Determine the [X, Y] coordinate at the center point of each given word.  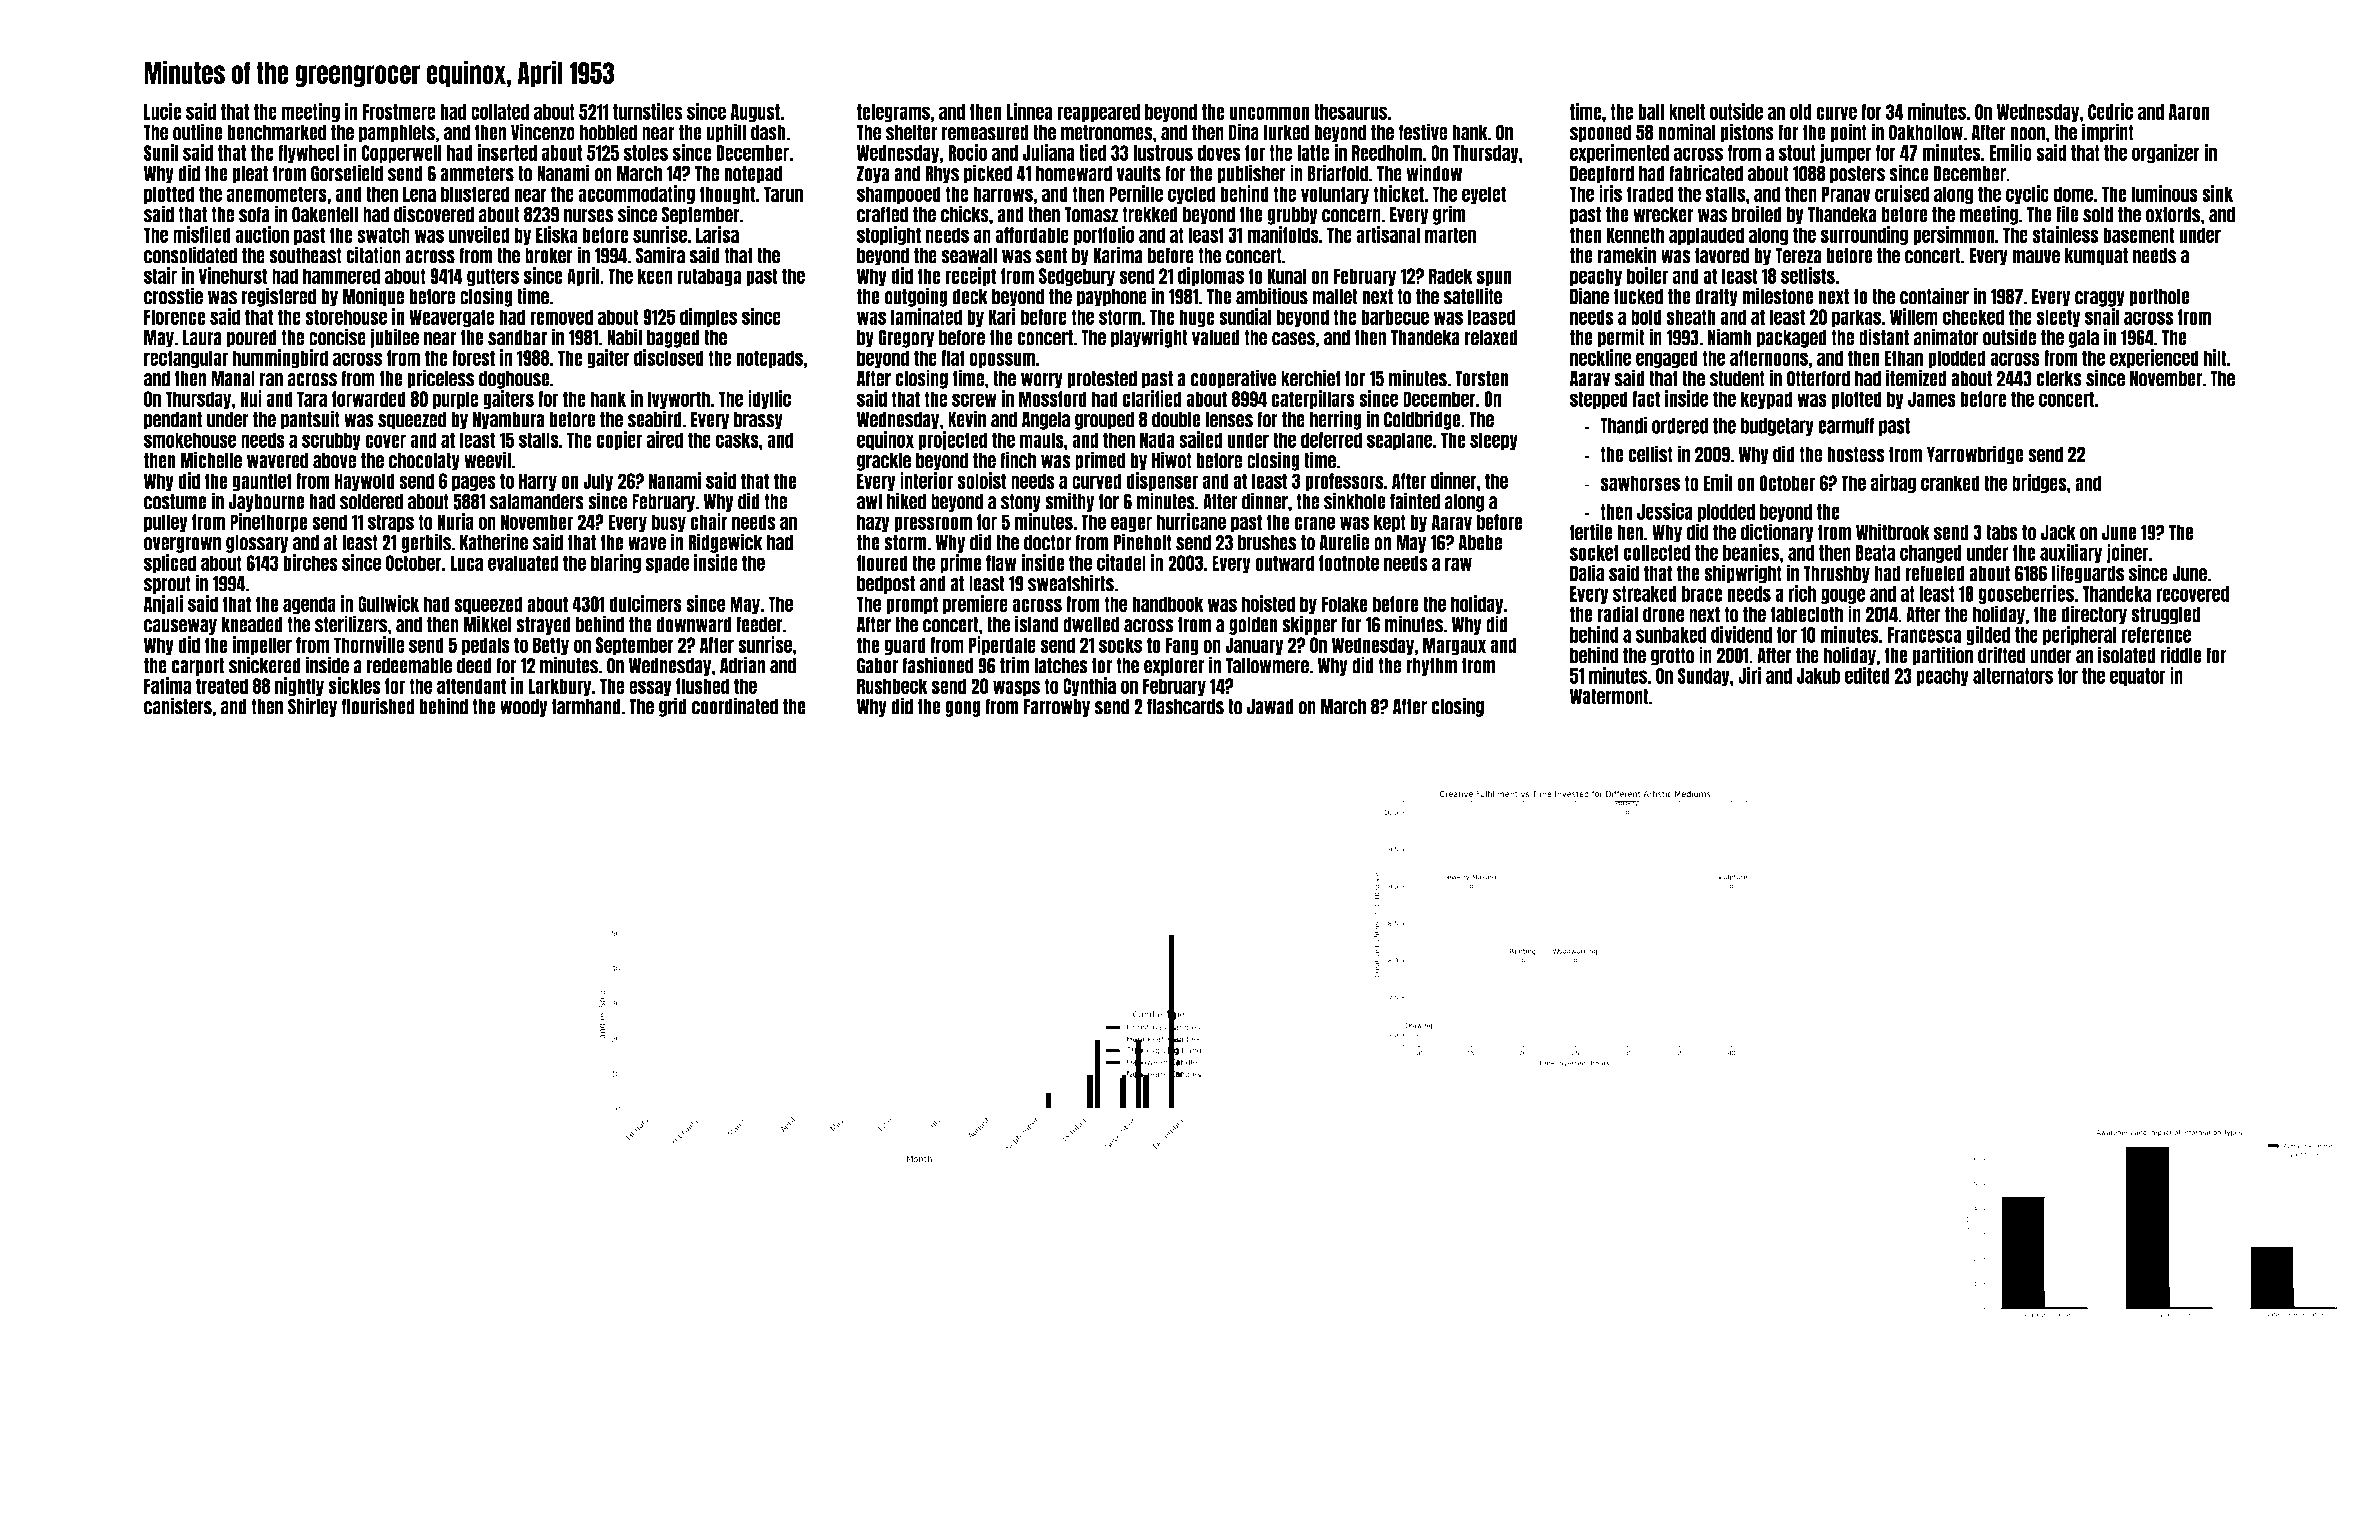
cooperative [1233, 379]
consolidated [190, 255]
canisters [178, 706]
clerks [2059, 379]
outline [198, 132]
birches [310, 562]
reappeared [1098, 113]
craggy [2100, 299]
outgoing [916, 297]
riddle [2181, 655]
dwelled [1091, 625]
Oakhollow [1926, 132]
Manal [233, 379]
